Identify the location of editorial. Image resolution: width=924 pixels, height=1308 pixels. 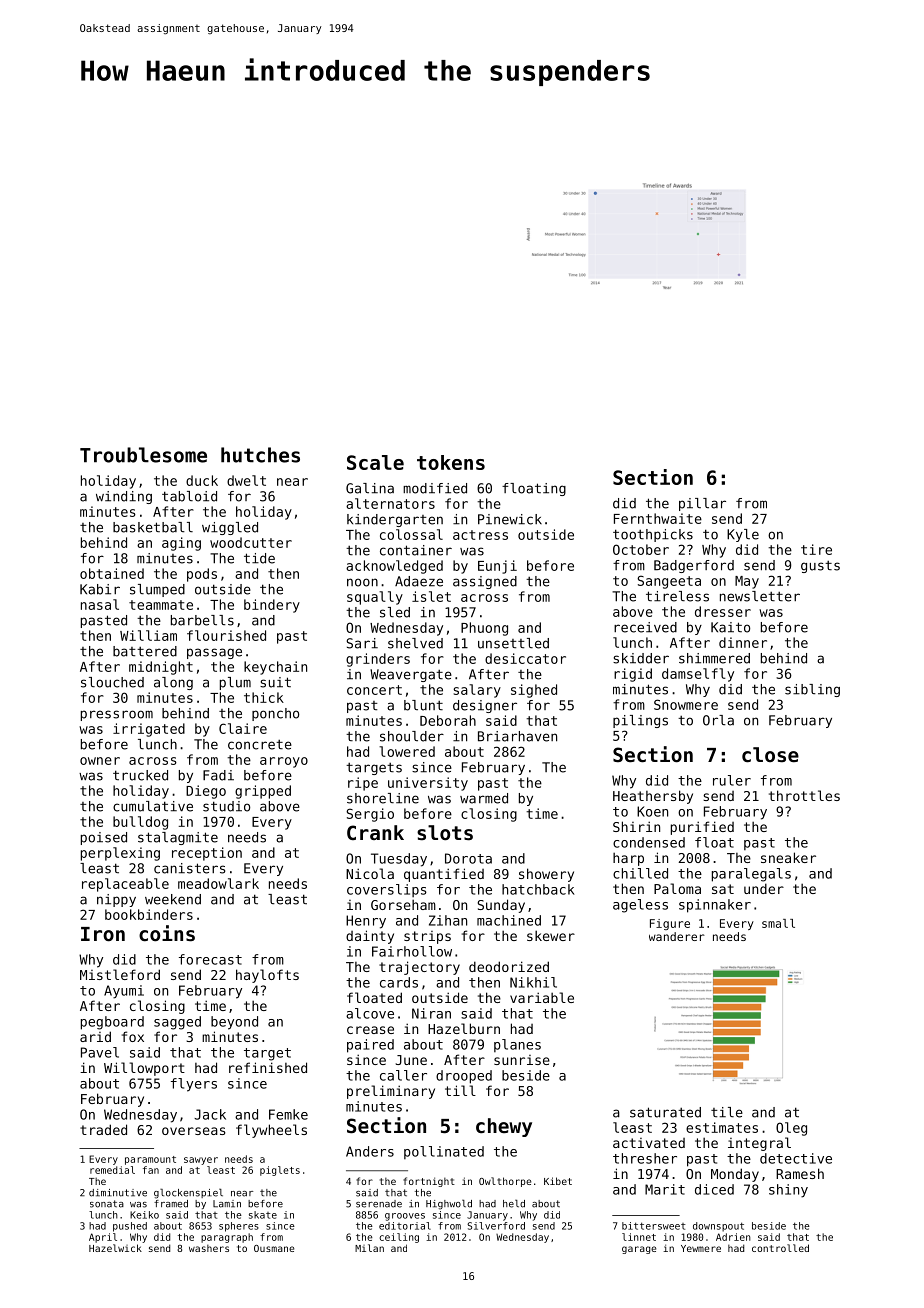
(405, 1226).
